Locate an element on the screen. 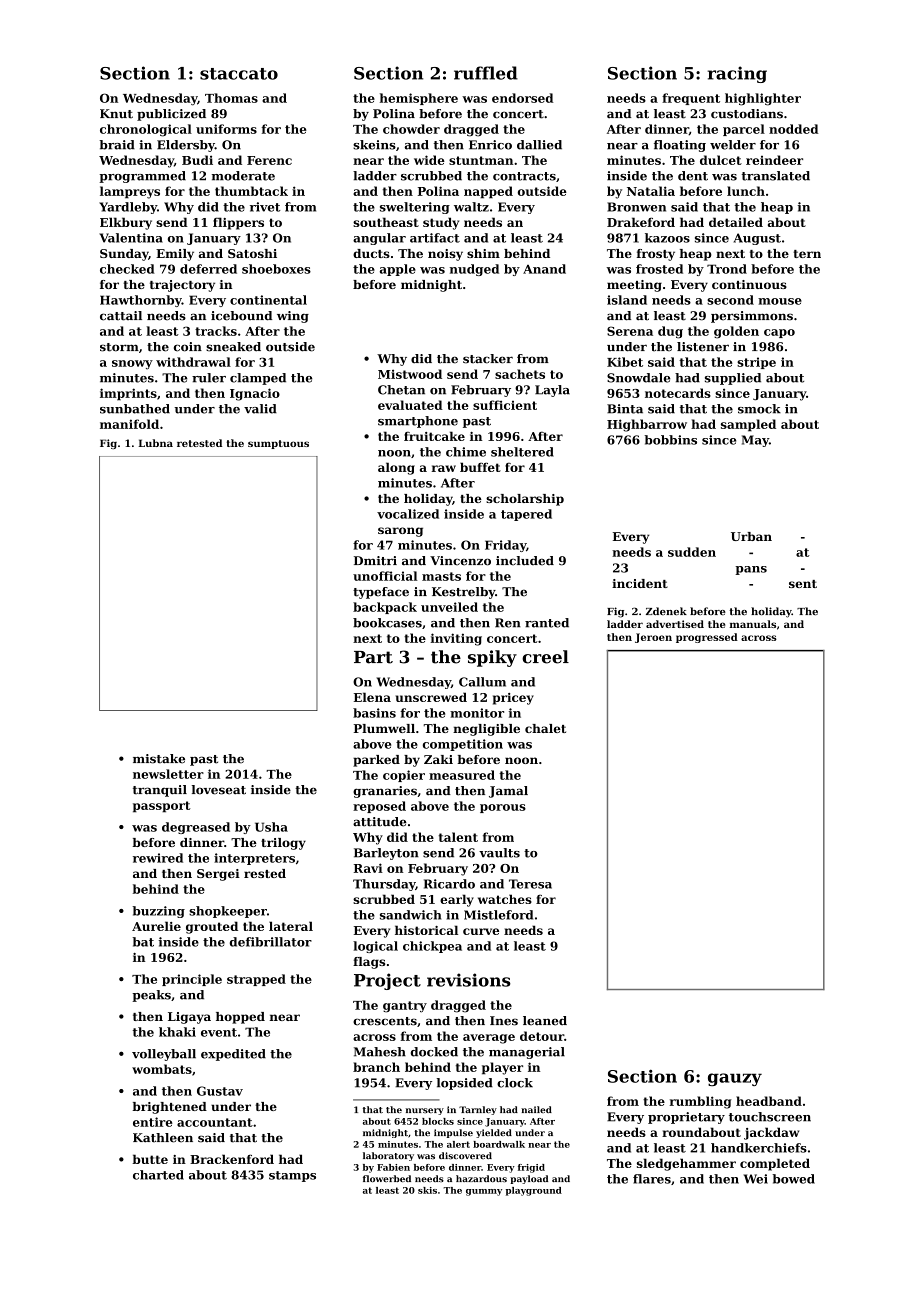 The image size is (924, 1308). Part is located at coordinates (373, 657).
